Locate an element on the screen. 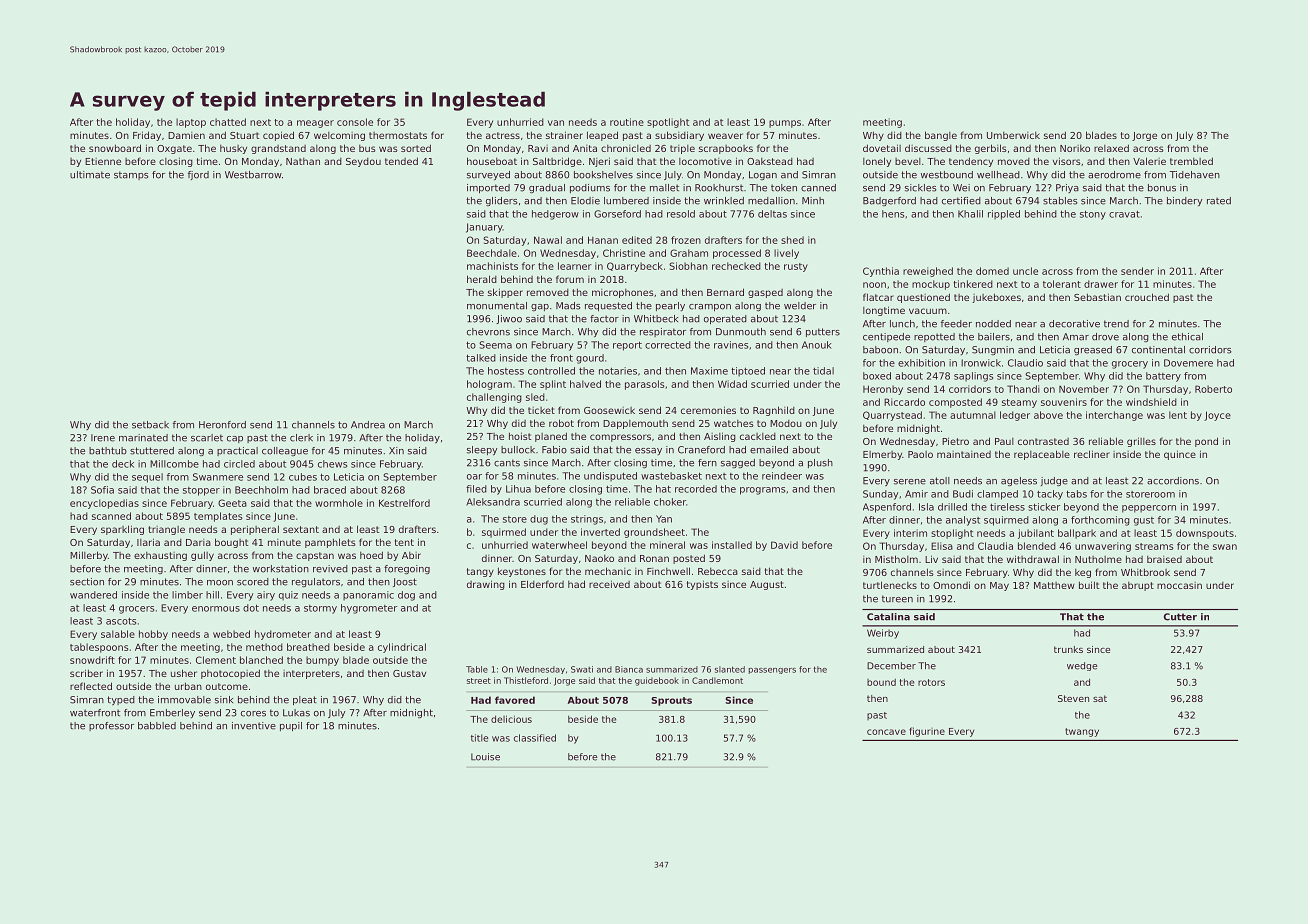 Image resolution: width=1308 pixels, height=924 pixels. cants is located at coordinates (507, 463).
